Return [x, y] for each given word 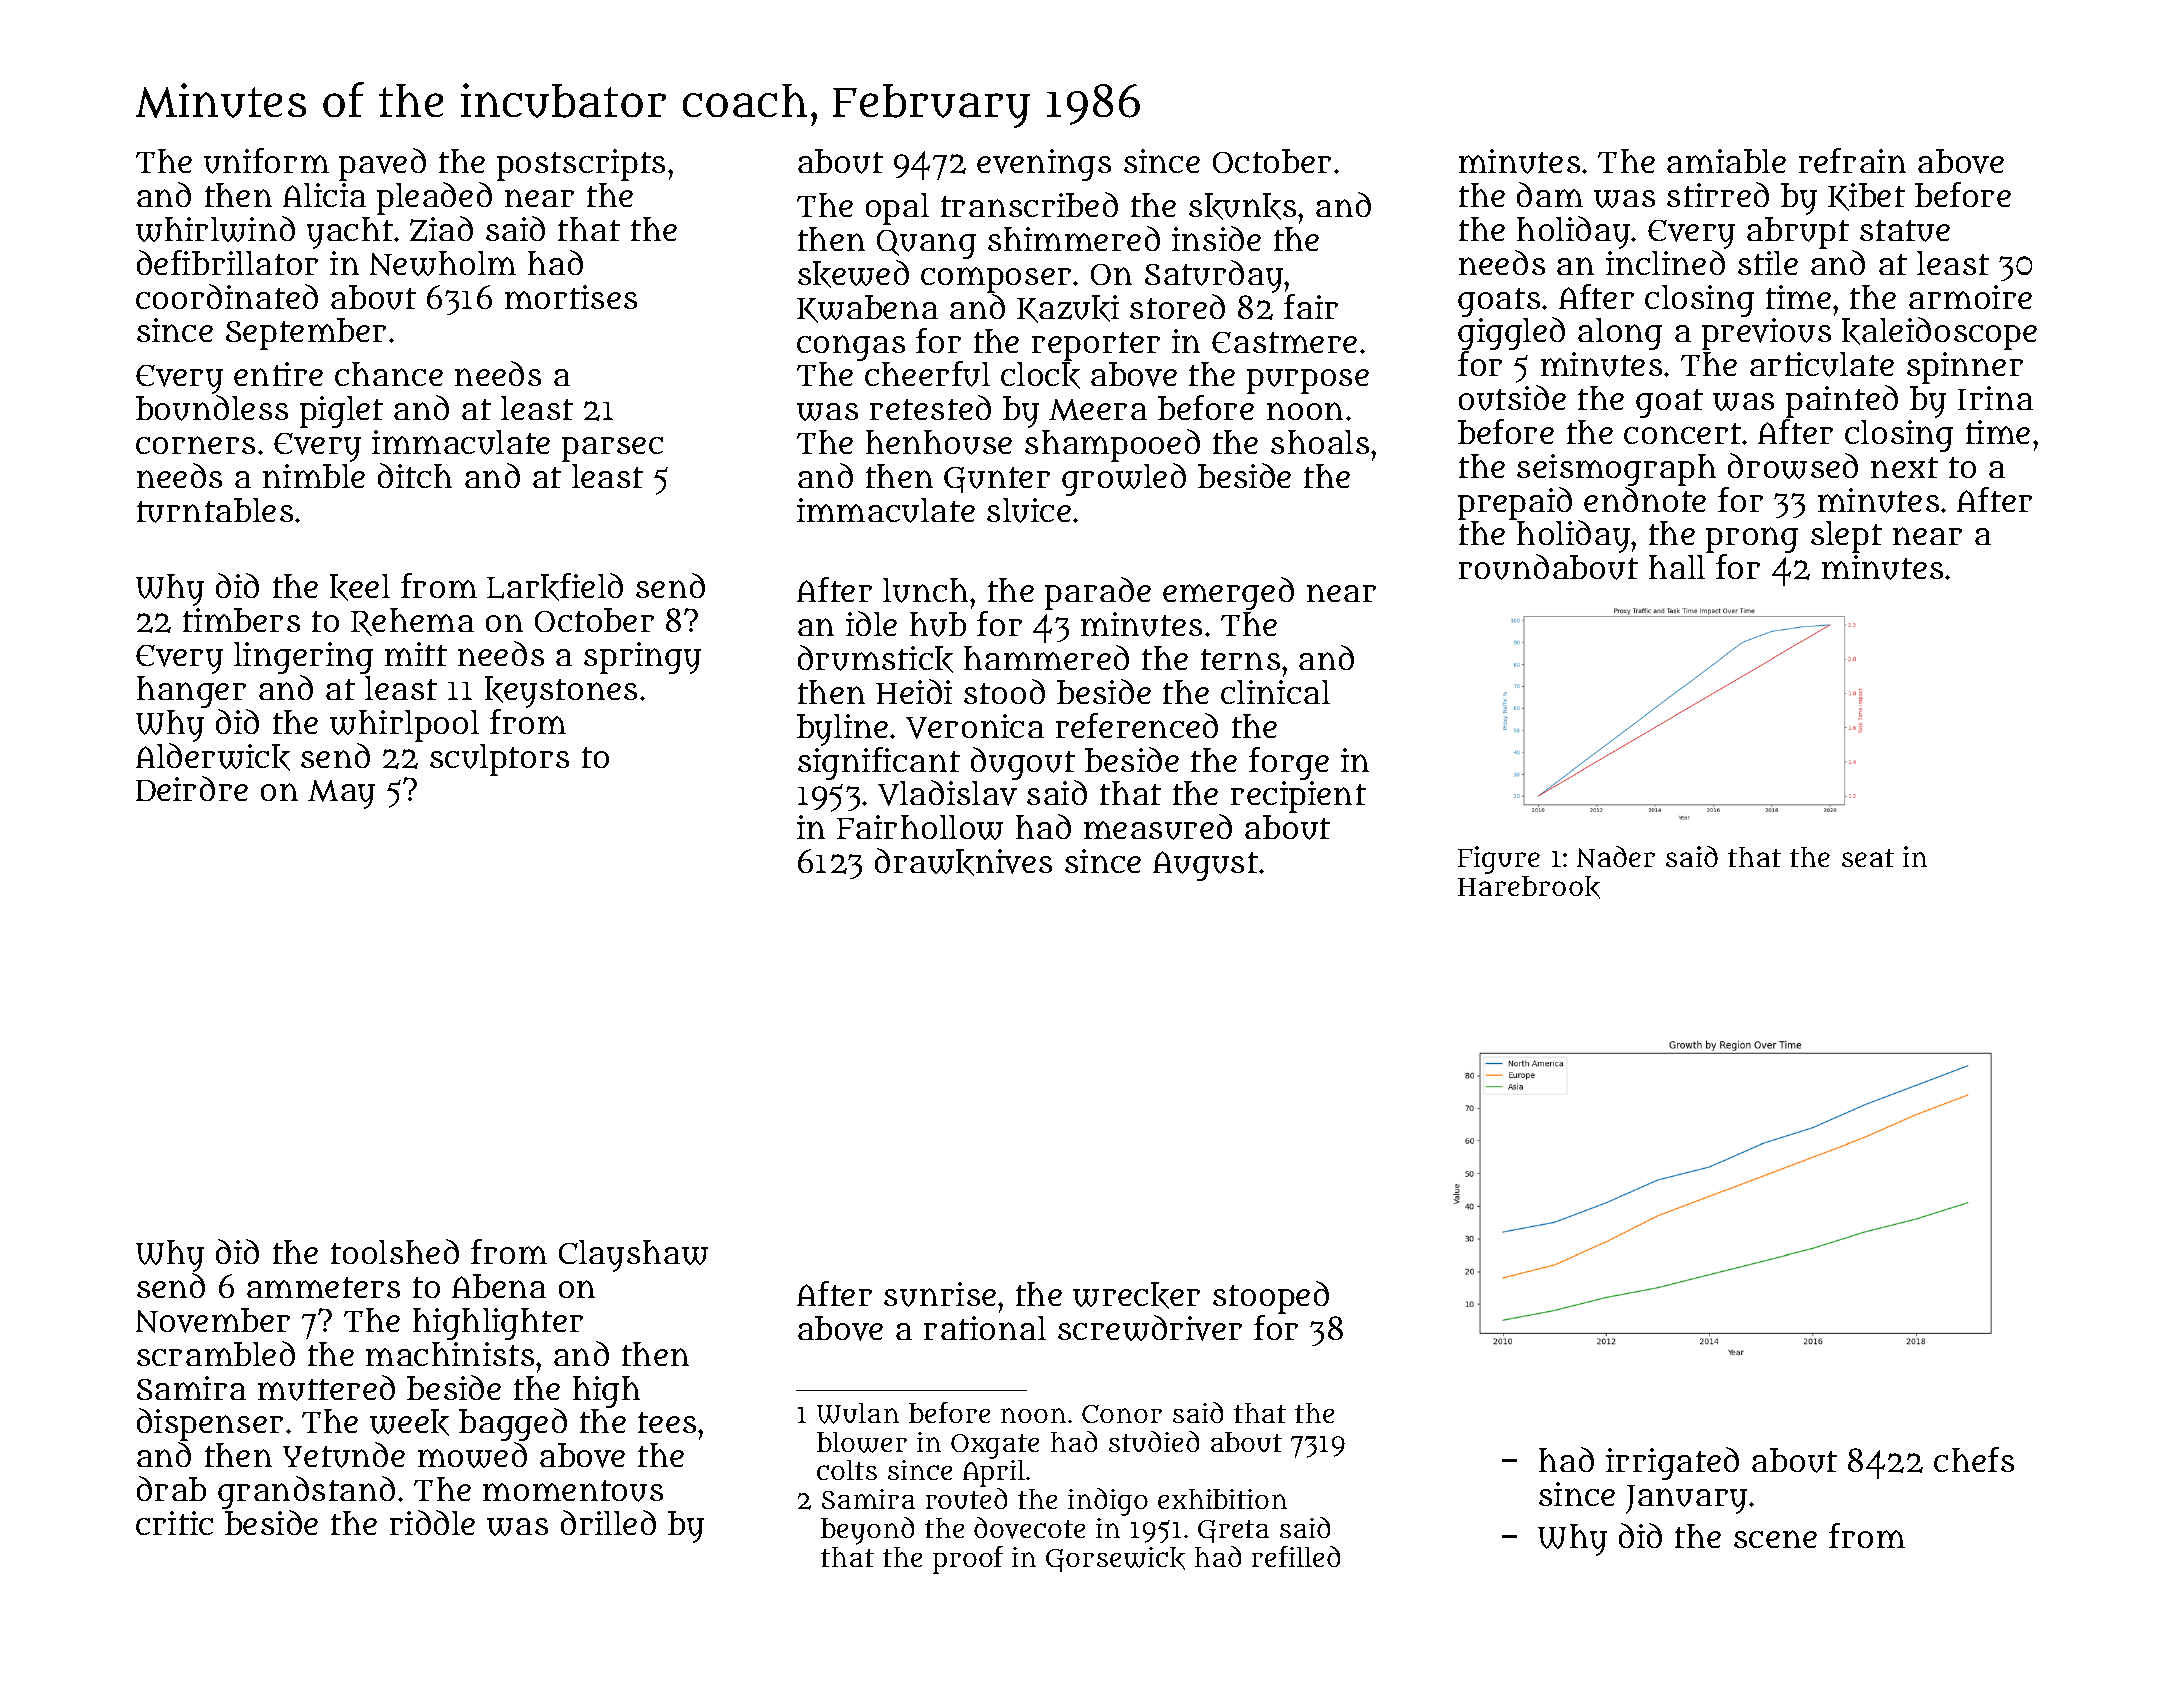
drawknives [963, 862]
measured [1158, 827]
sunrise [940, 1294]
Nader [1616, 857]
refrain [1852, 160]
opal [897, 209]
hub [938, 624]
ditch [415, 475]
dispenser [210, 1424]
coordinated [227, 296]
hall [1677, 567]
